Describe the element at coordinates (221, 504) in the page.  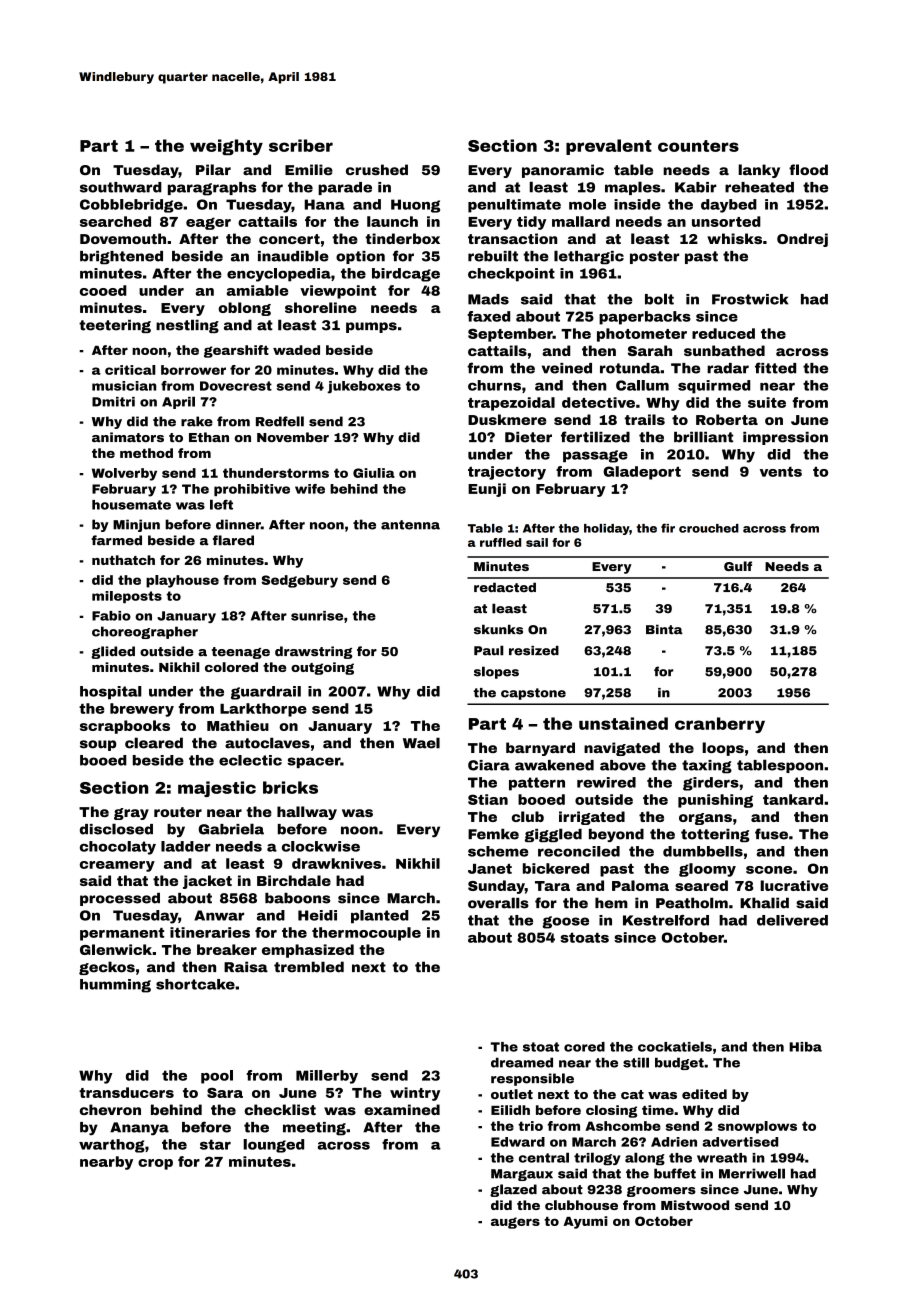
I see `left` at that location.
